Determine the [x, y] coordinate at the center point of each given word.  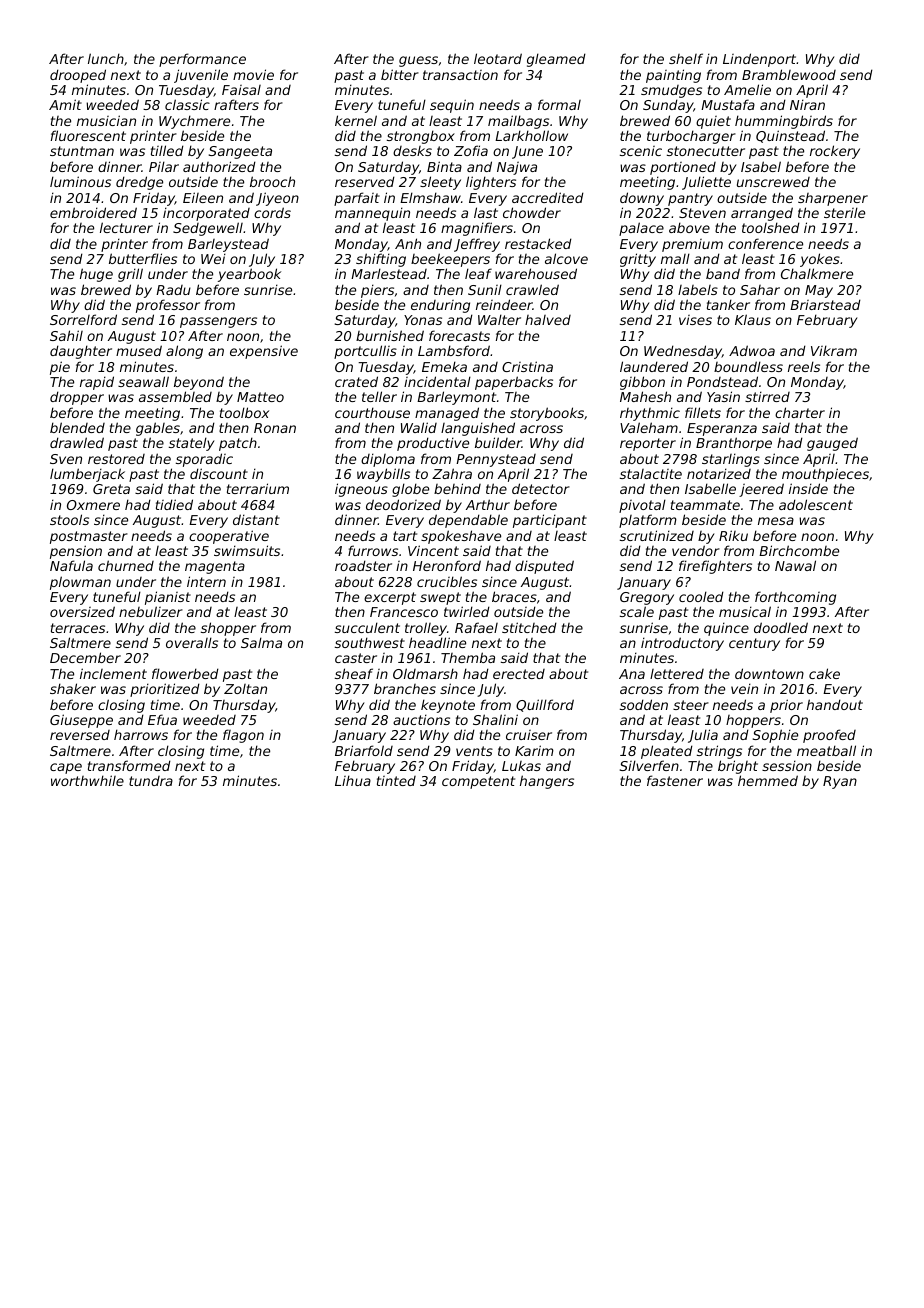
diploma [388, 460]
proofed [829, 736]
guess [418, 61]
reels [804, 366]
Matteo [260, 397]
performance [202, 60]
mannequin [372, 214]
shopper [228, 629]
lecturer [126, 227]
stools [69, 519]
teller [379, 396]
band [723, 273]
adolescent [816, 504]
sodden [644, 704]
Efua [162, 719]
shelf [686, 58]
